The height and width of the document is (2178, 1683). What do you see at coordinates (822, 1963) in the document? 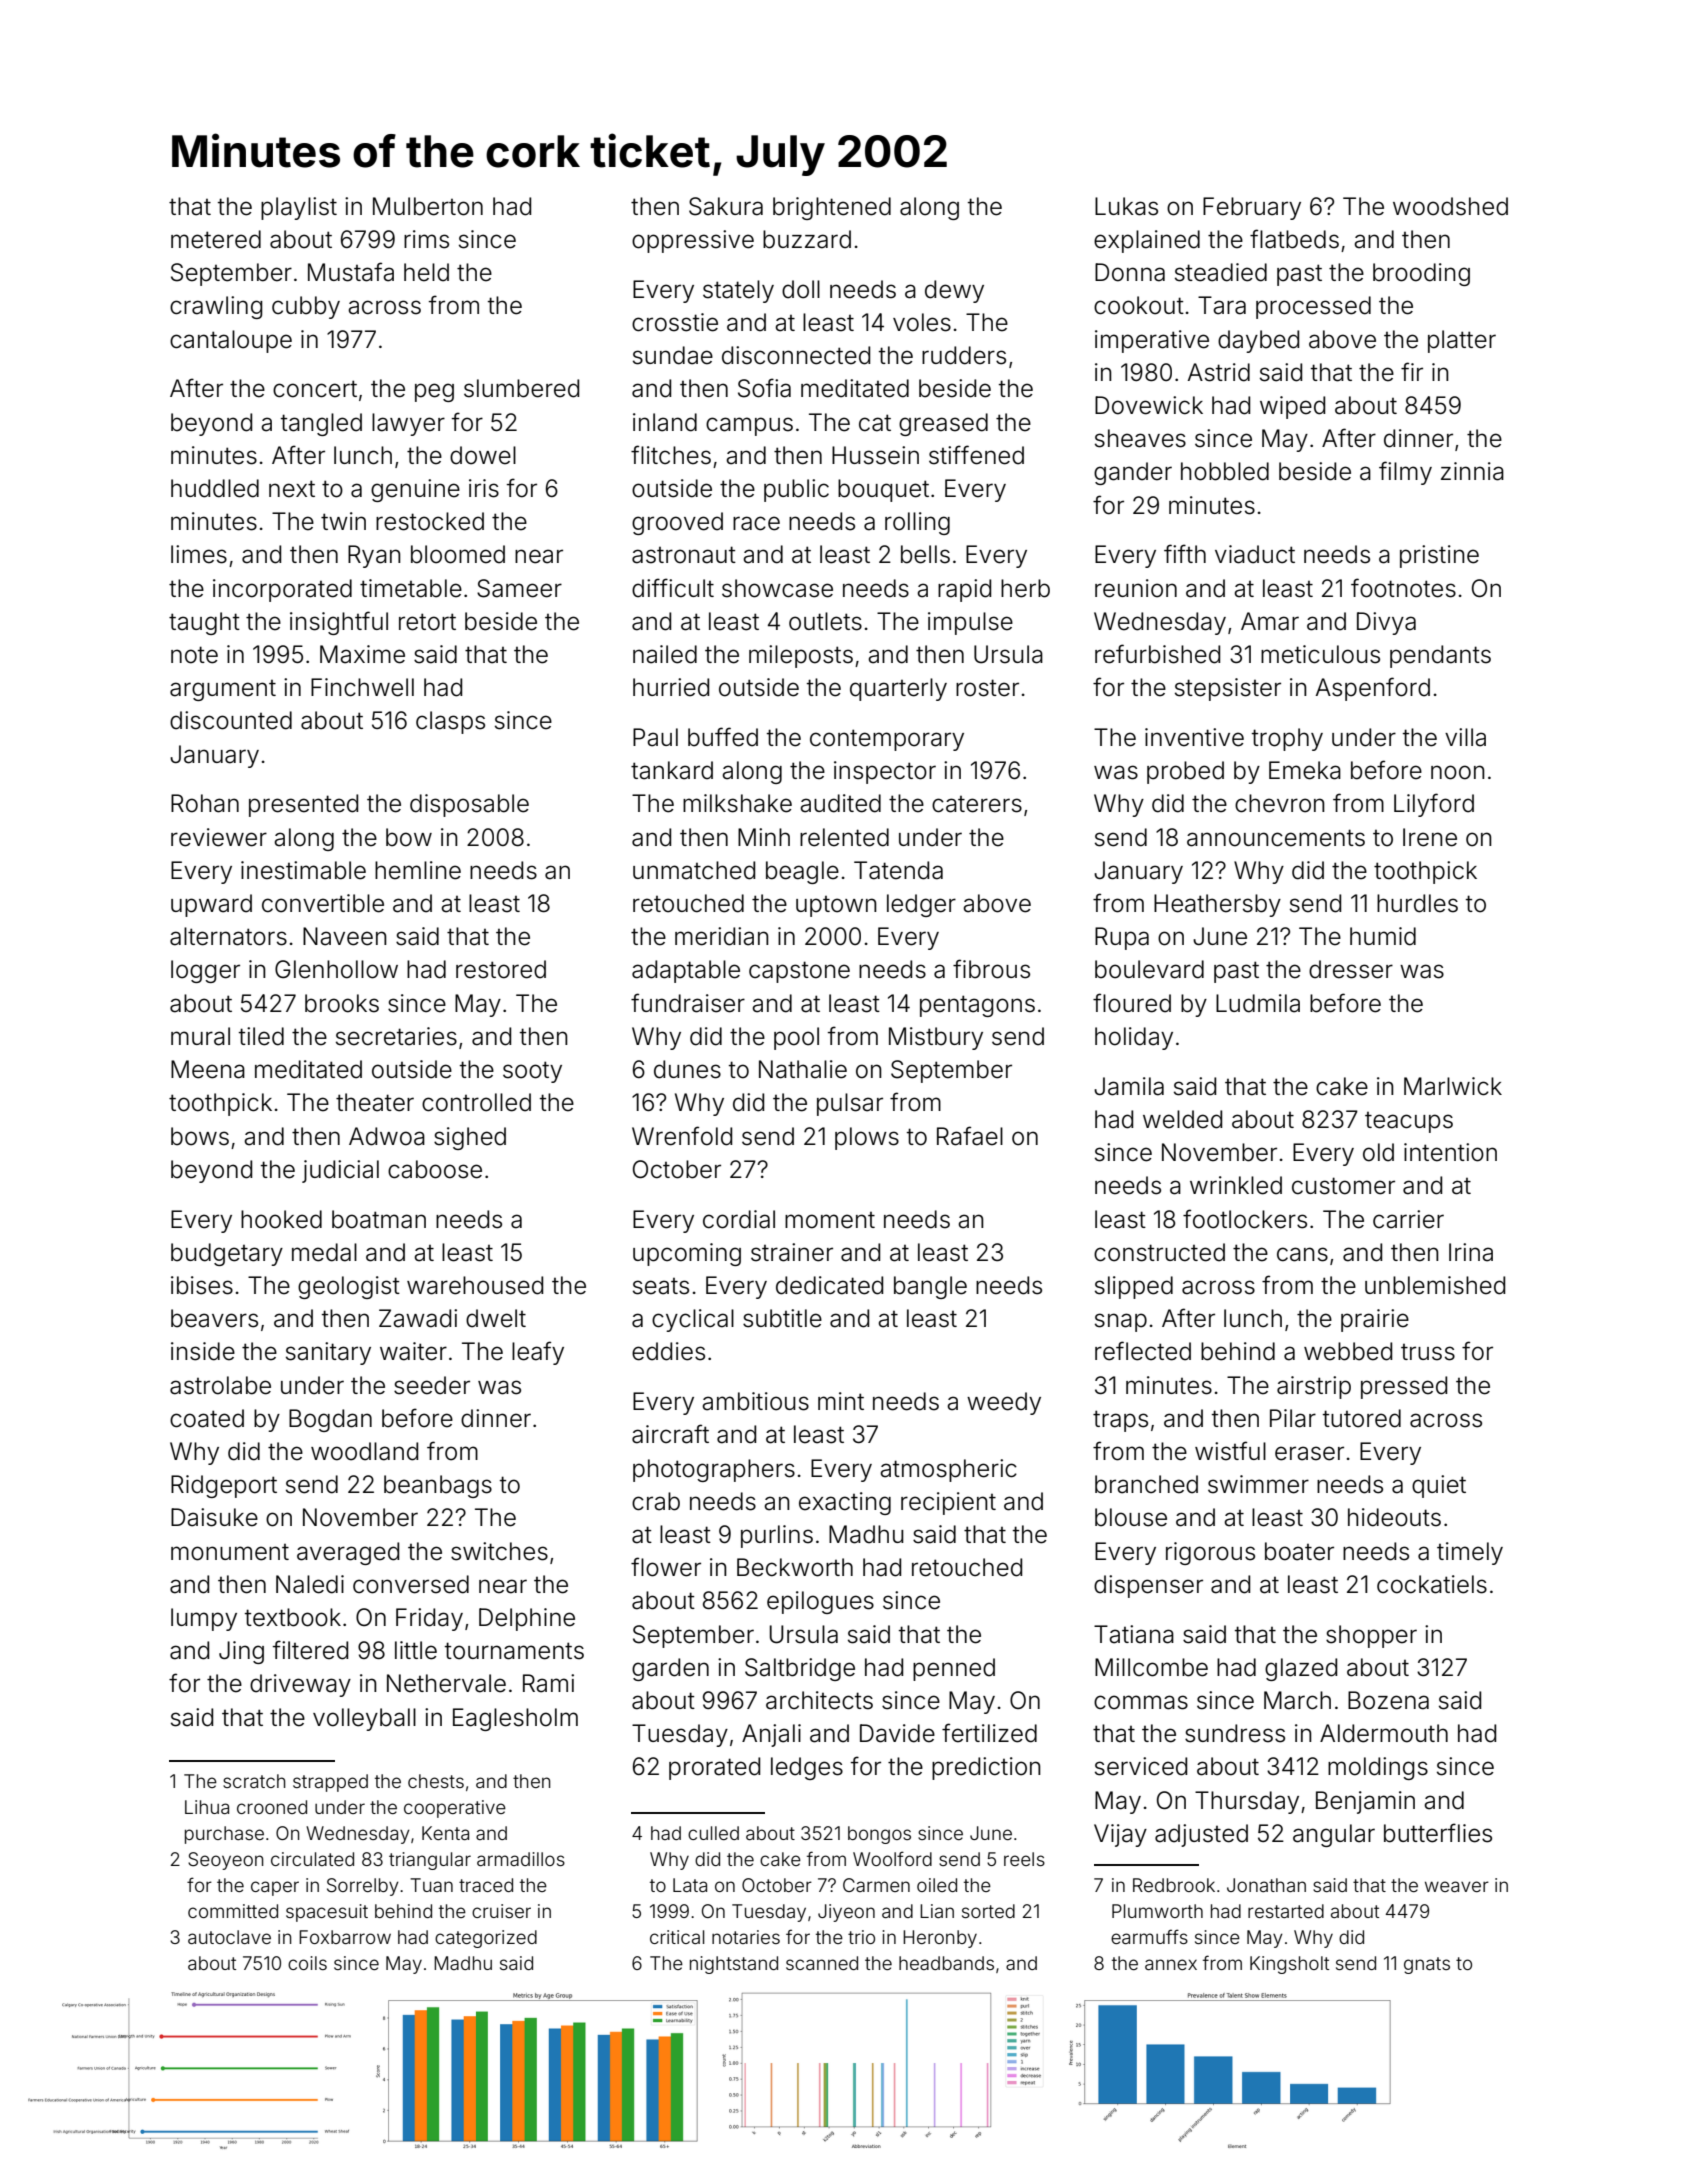
I see `scanned` at bounding box center [822, 1963].
